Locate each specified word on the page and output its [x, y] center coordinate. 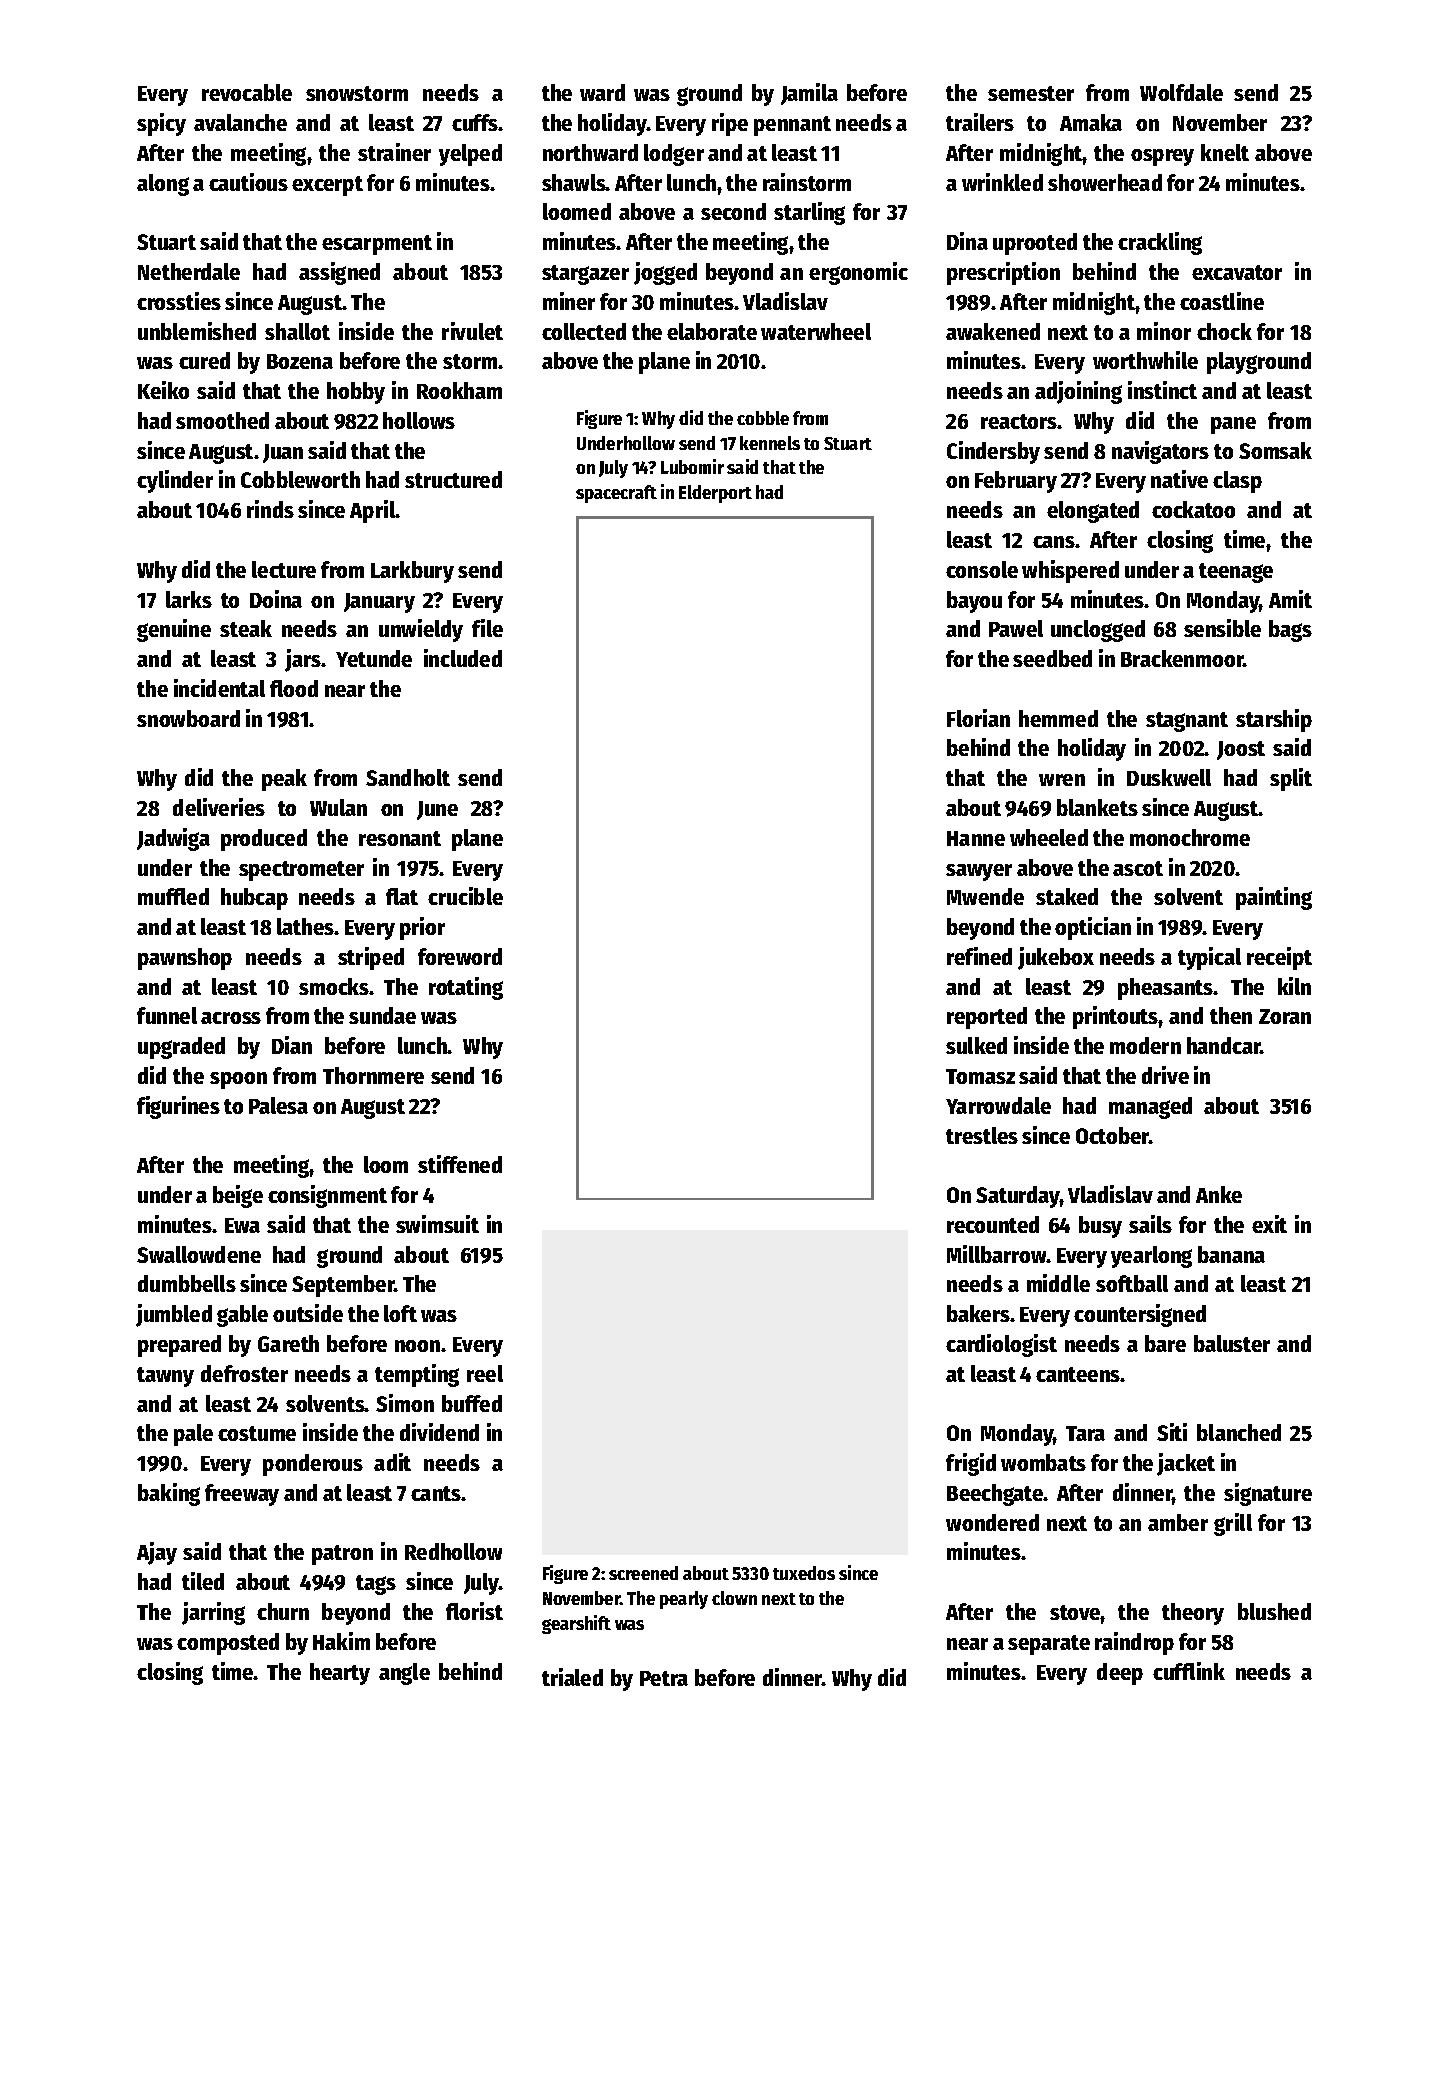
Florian [978, 718]
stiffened [460, 1164]
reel [485, 1373]
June [437, 810]
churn [283, 1611]
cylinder [175, 481]
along [163, 185]
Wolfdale [1181, 92]
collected [584, 331]
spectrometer [301, 871]
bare [1165, 1343]
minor [1164, 331]
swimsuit [437, 1224]
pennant [792, 126]
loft [400, 1313]
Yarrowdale [998, 1105]
